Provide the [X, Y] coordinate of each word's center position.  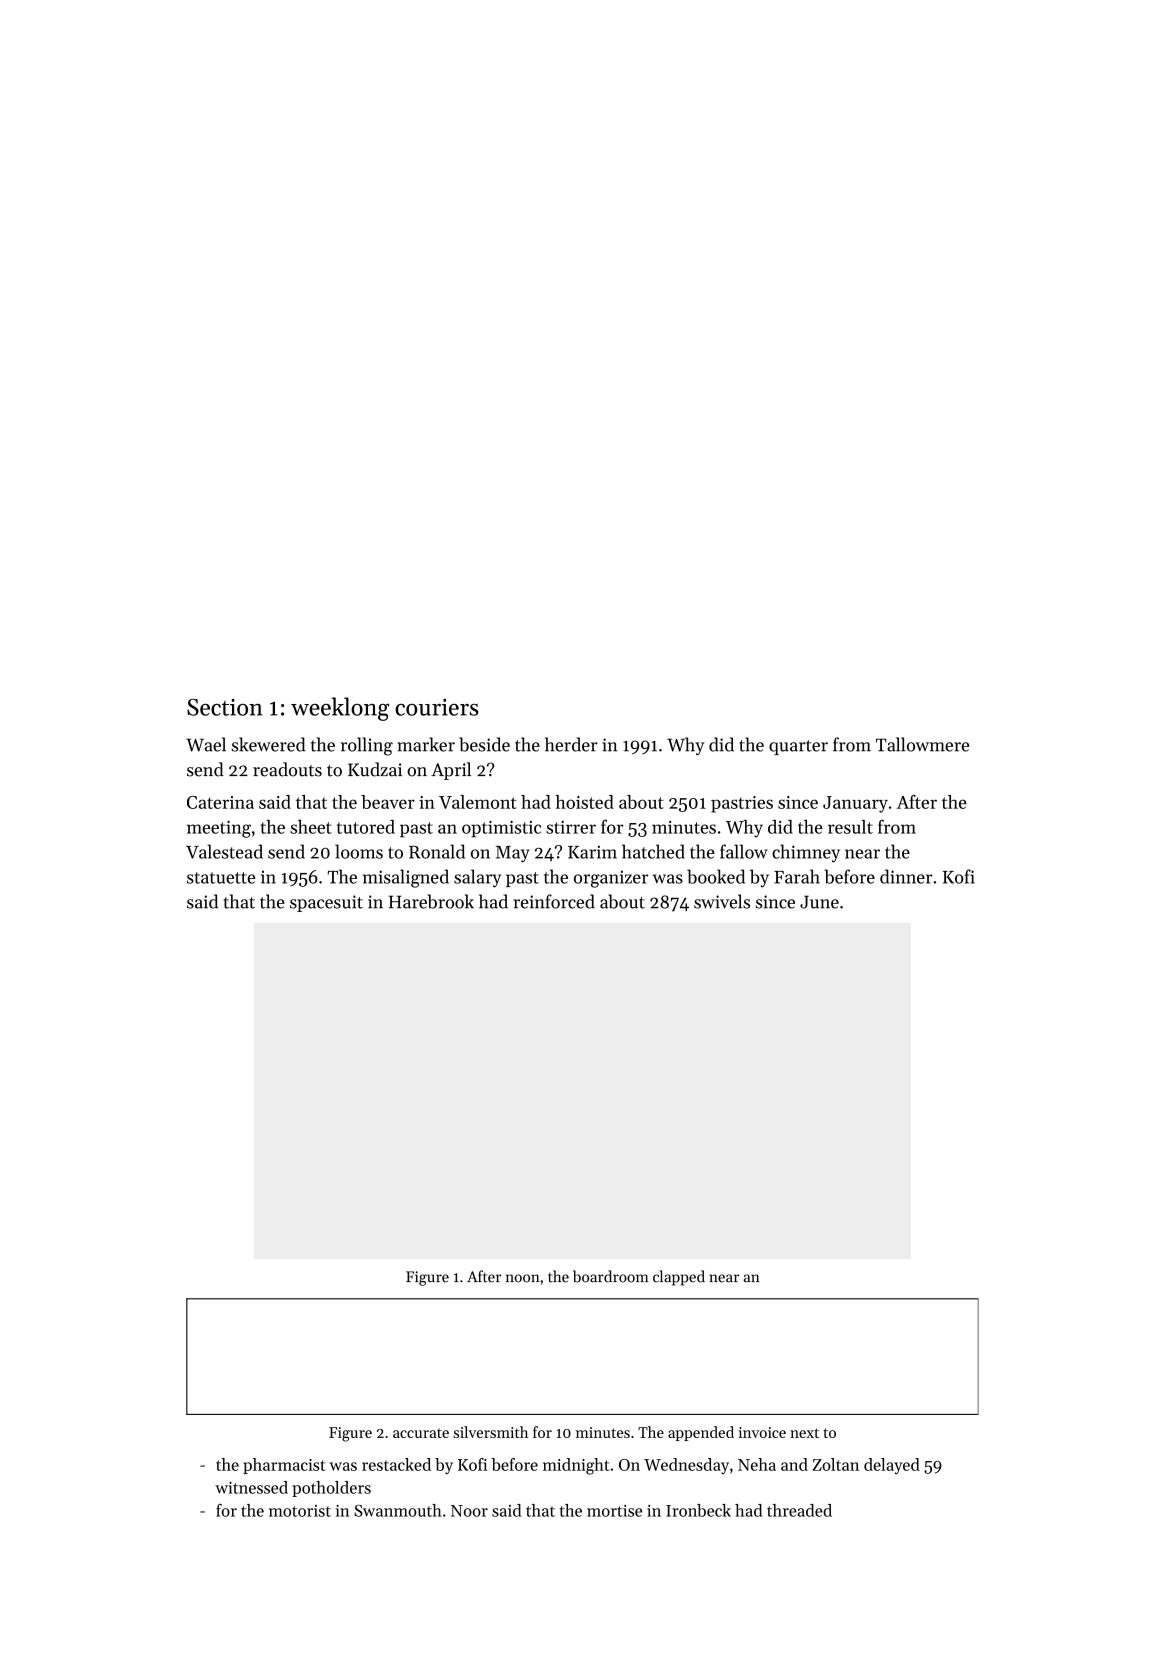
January [855, 804]
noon [523, 1278]
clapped [679, 1278]
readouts [287, 769]
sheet [311, 827]
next [804, 1433]
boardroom [611, 1276]
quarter [798, 747]
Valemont [478, 802]
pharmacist [284, 1466]
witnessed [251, 1487]
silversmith [490, 1432]
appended [701, 1433]
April [451, 771]
